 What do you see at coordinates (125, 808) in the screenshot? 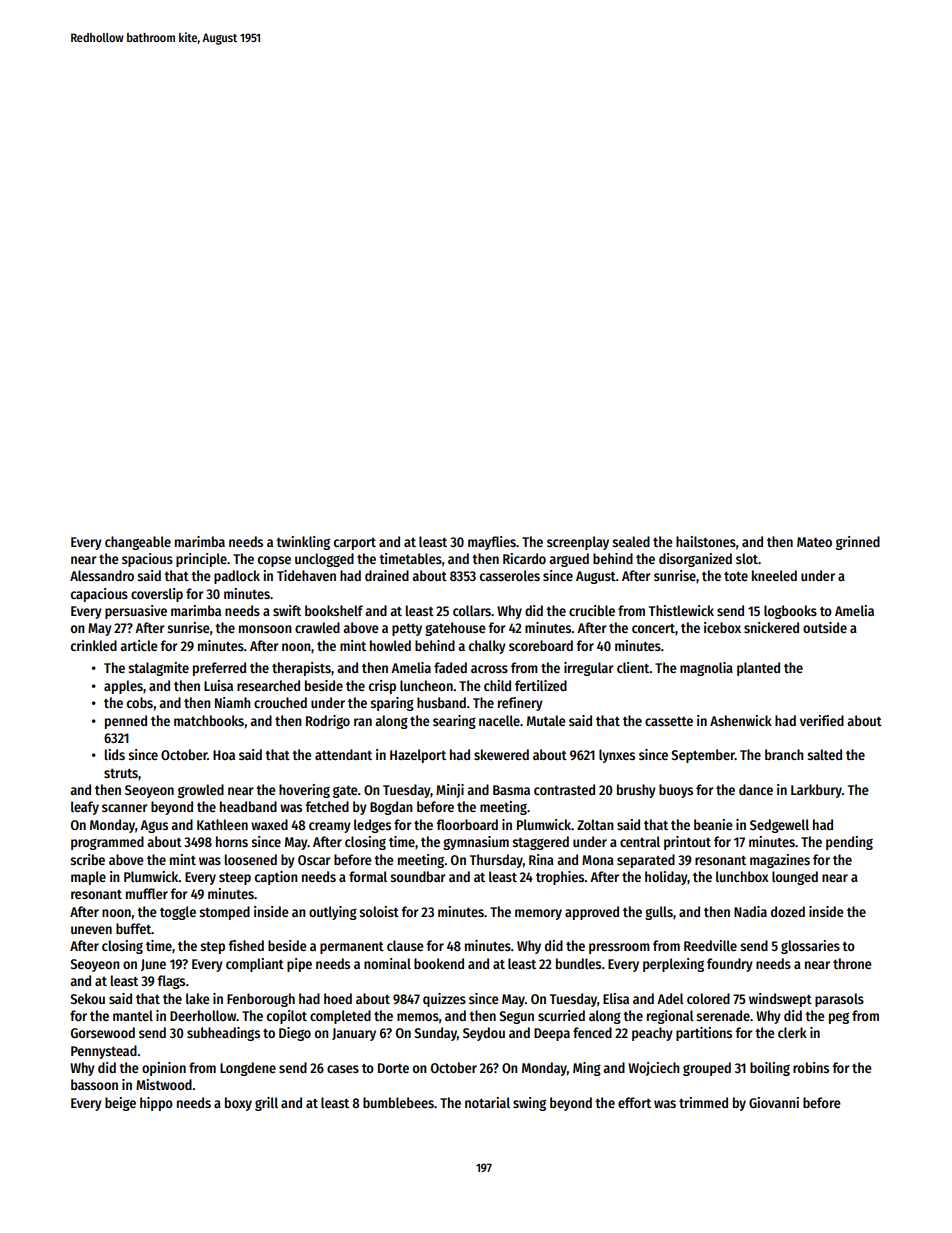
I see `scanner` at bounding box center [125, 808].
